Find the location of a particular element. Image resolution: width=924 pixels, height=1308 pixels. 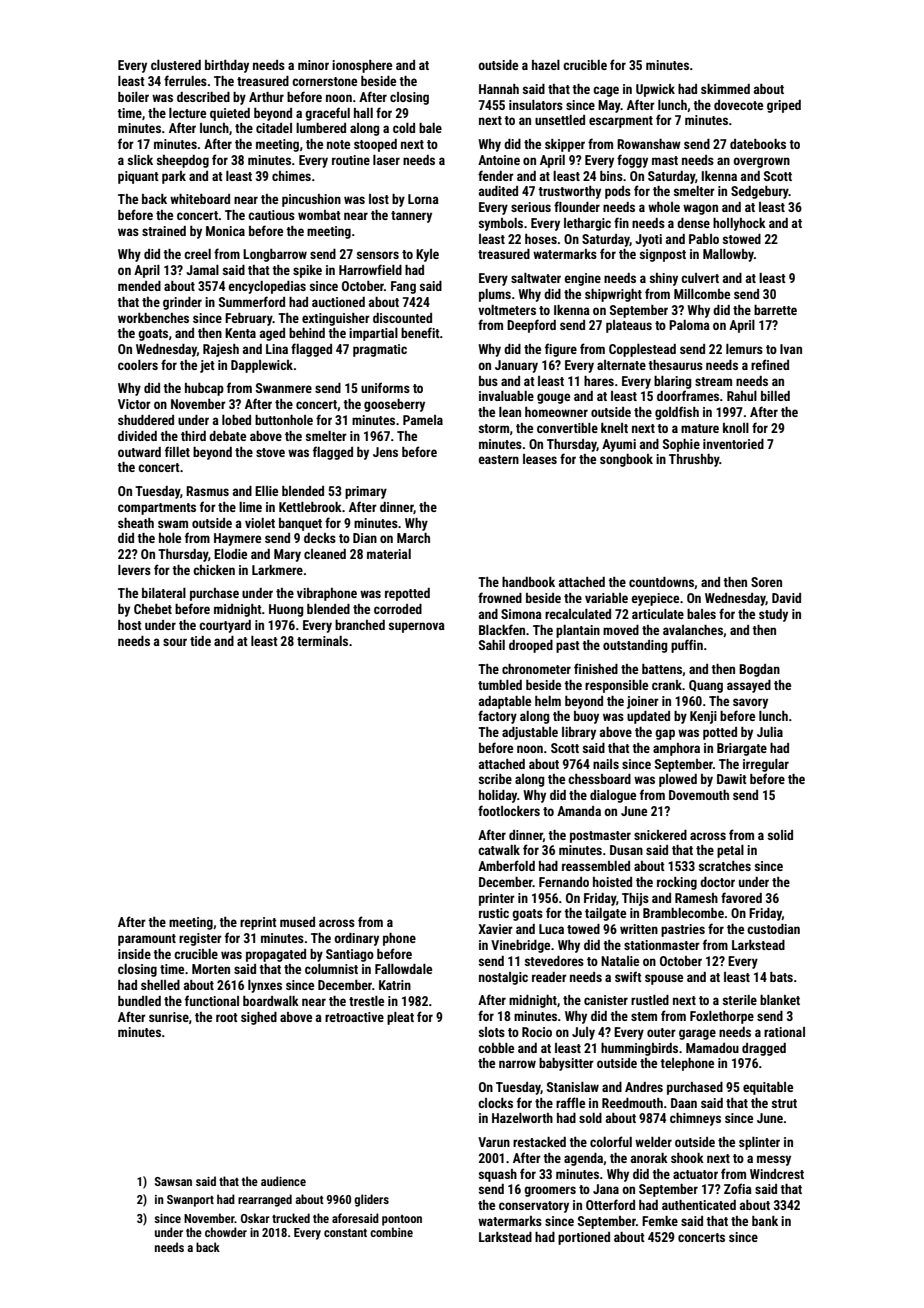

skimmed is located at coordinates (725, 89).
